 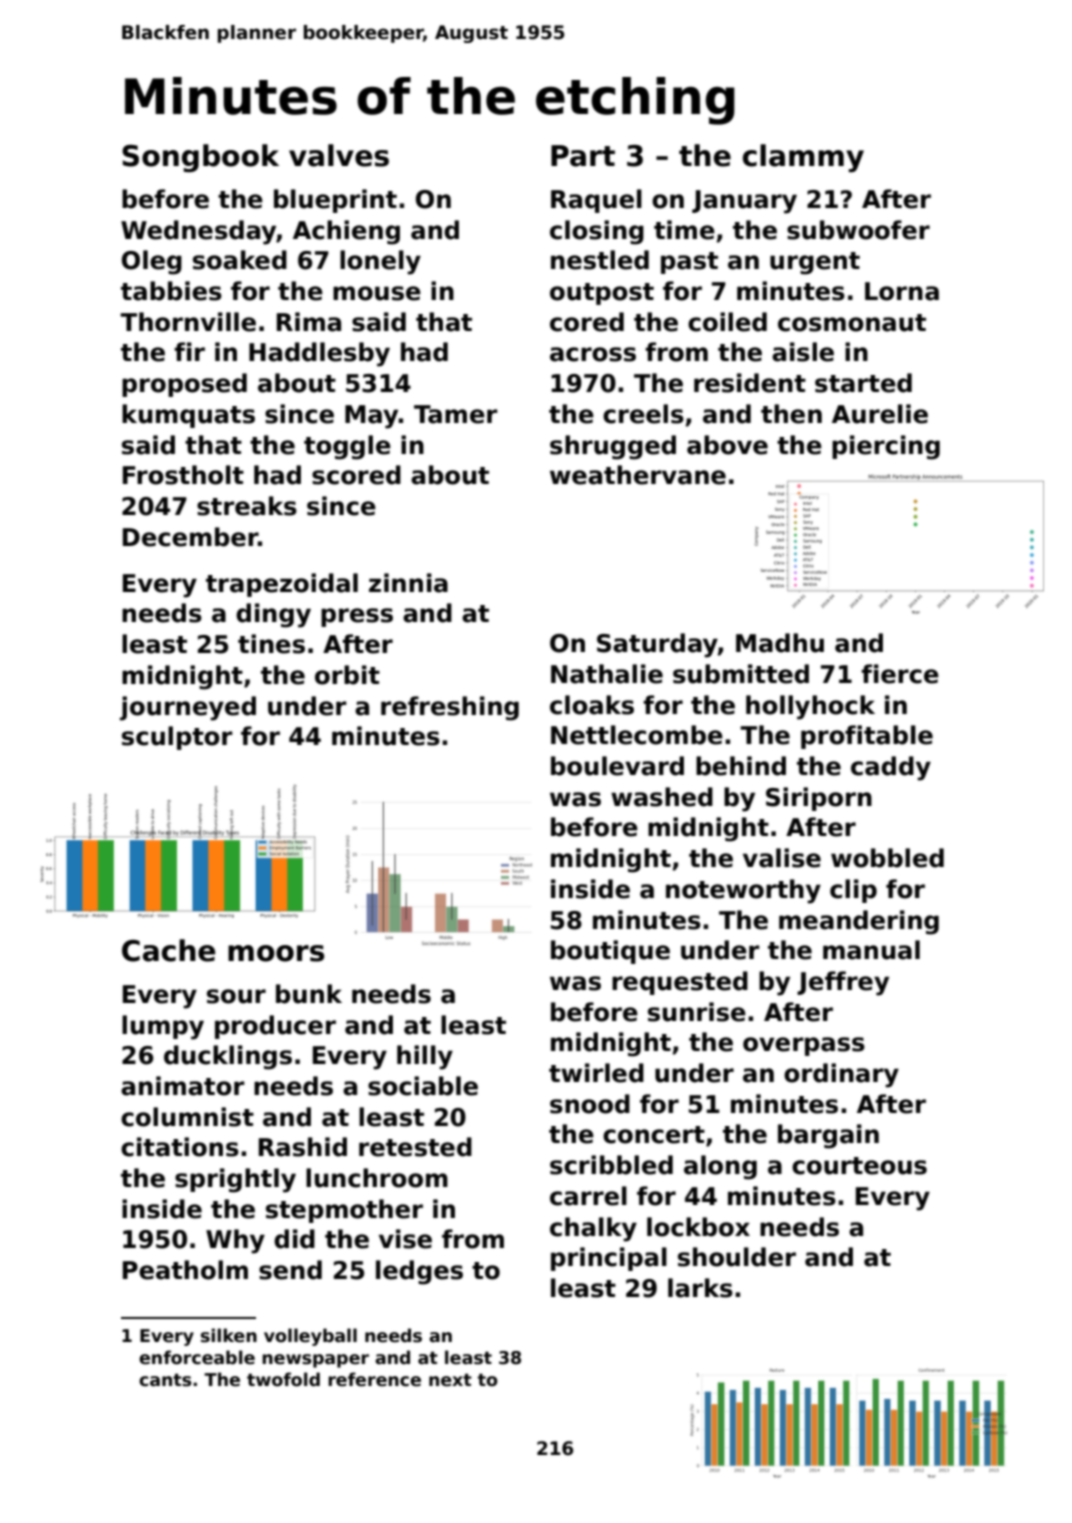 I want to click on Cache, so click(x=168, y=950).
